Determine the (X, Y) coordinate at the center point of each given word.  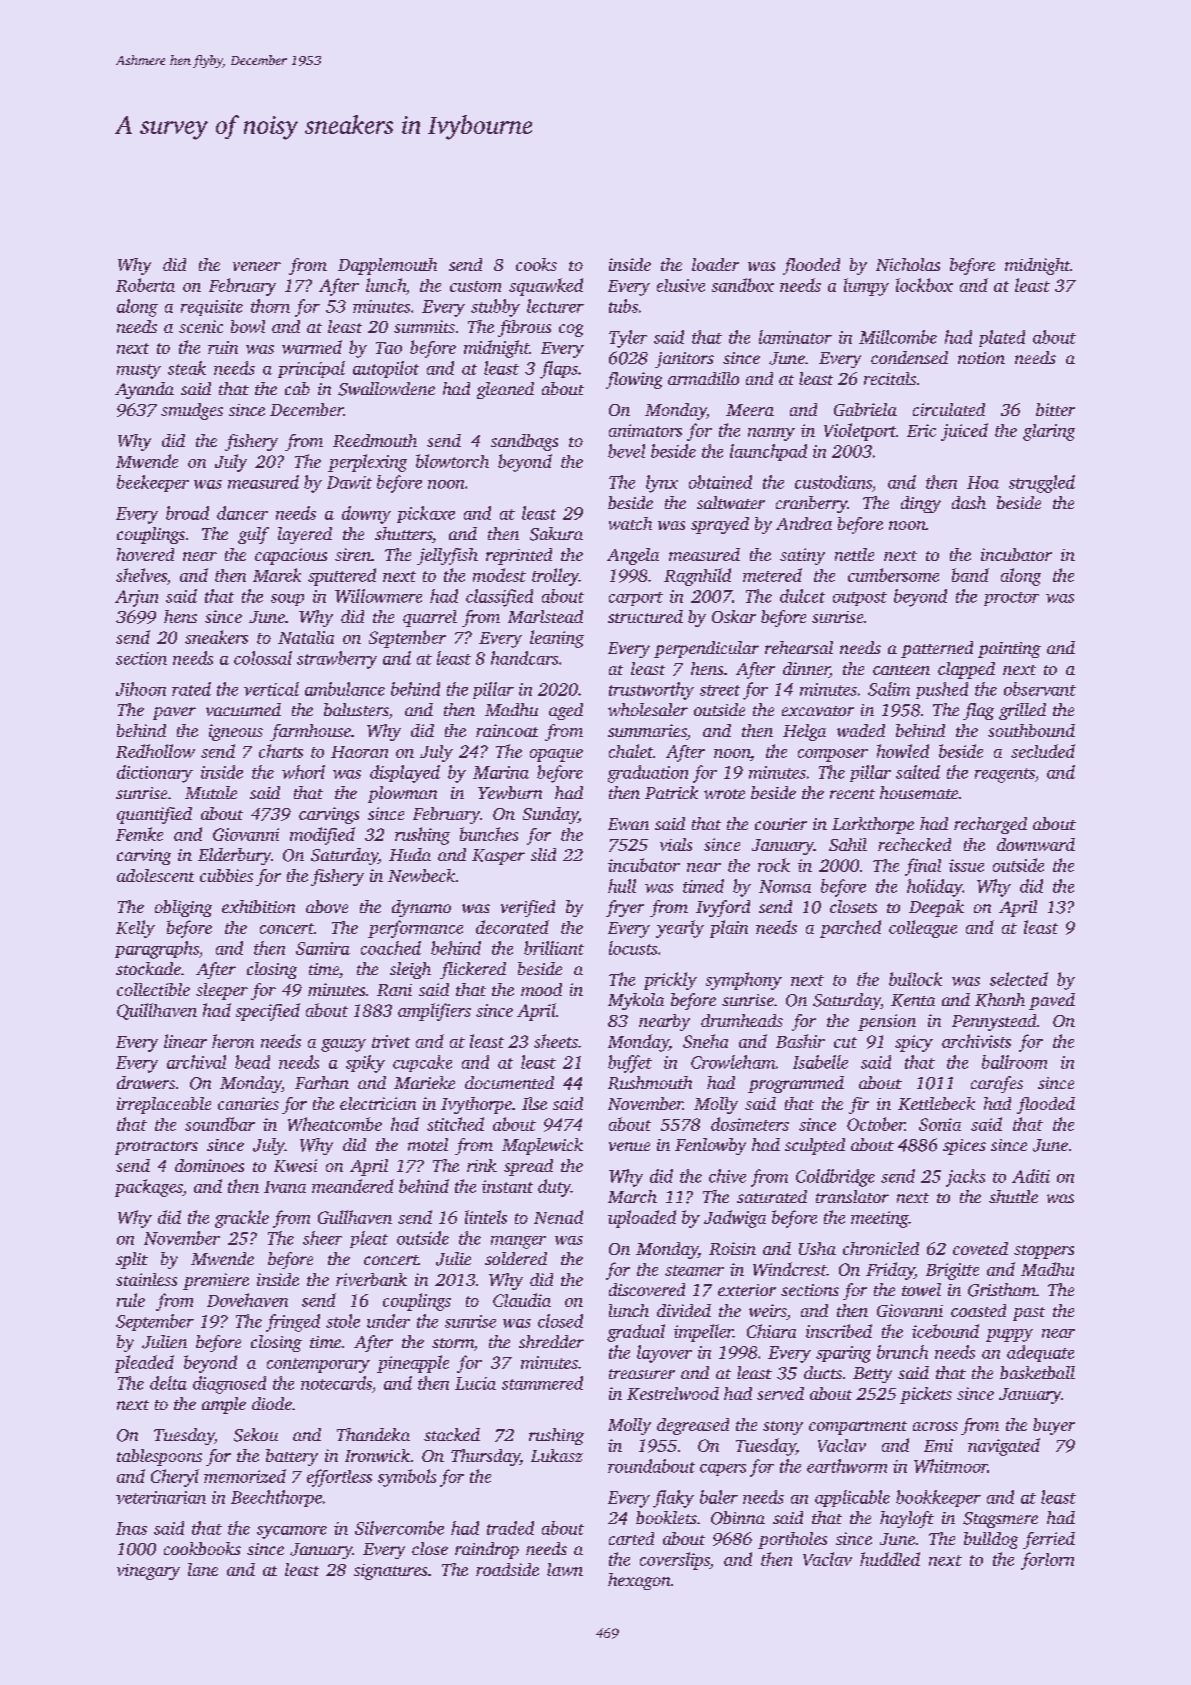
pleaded (144, 1364)
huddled (890, 1559)
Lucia (475, 1383)
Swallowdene (386, 389)
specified (268, 1012)
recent (852, 794)
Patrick (671, 792)
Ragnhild (697, 577)
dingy (921, 504)
